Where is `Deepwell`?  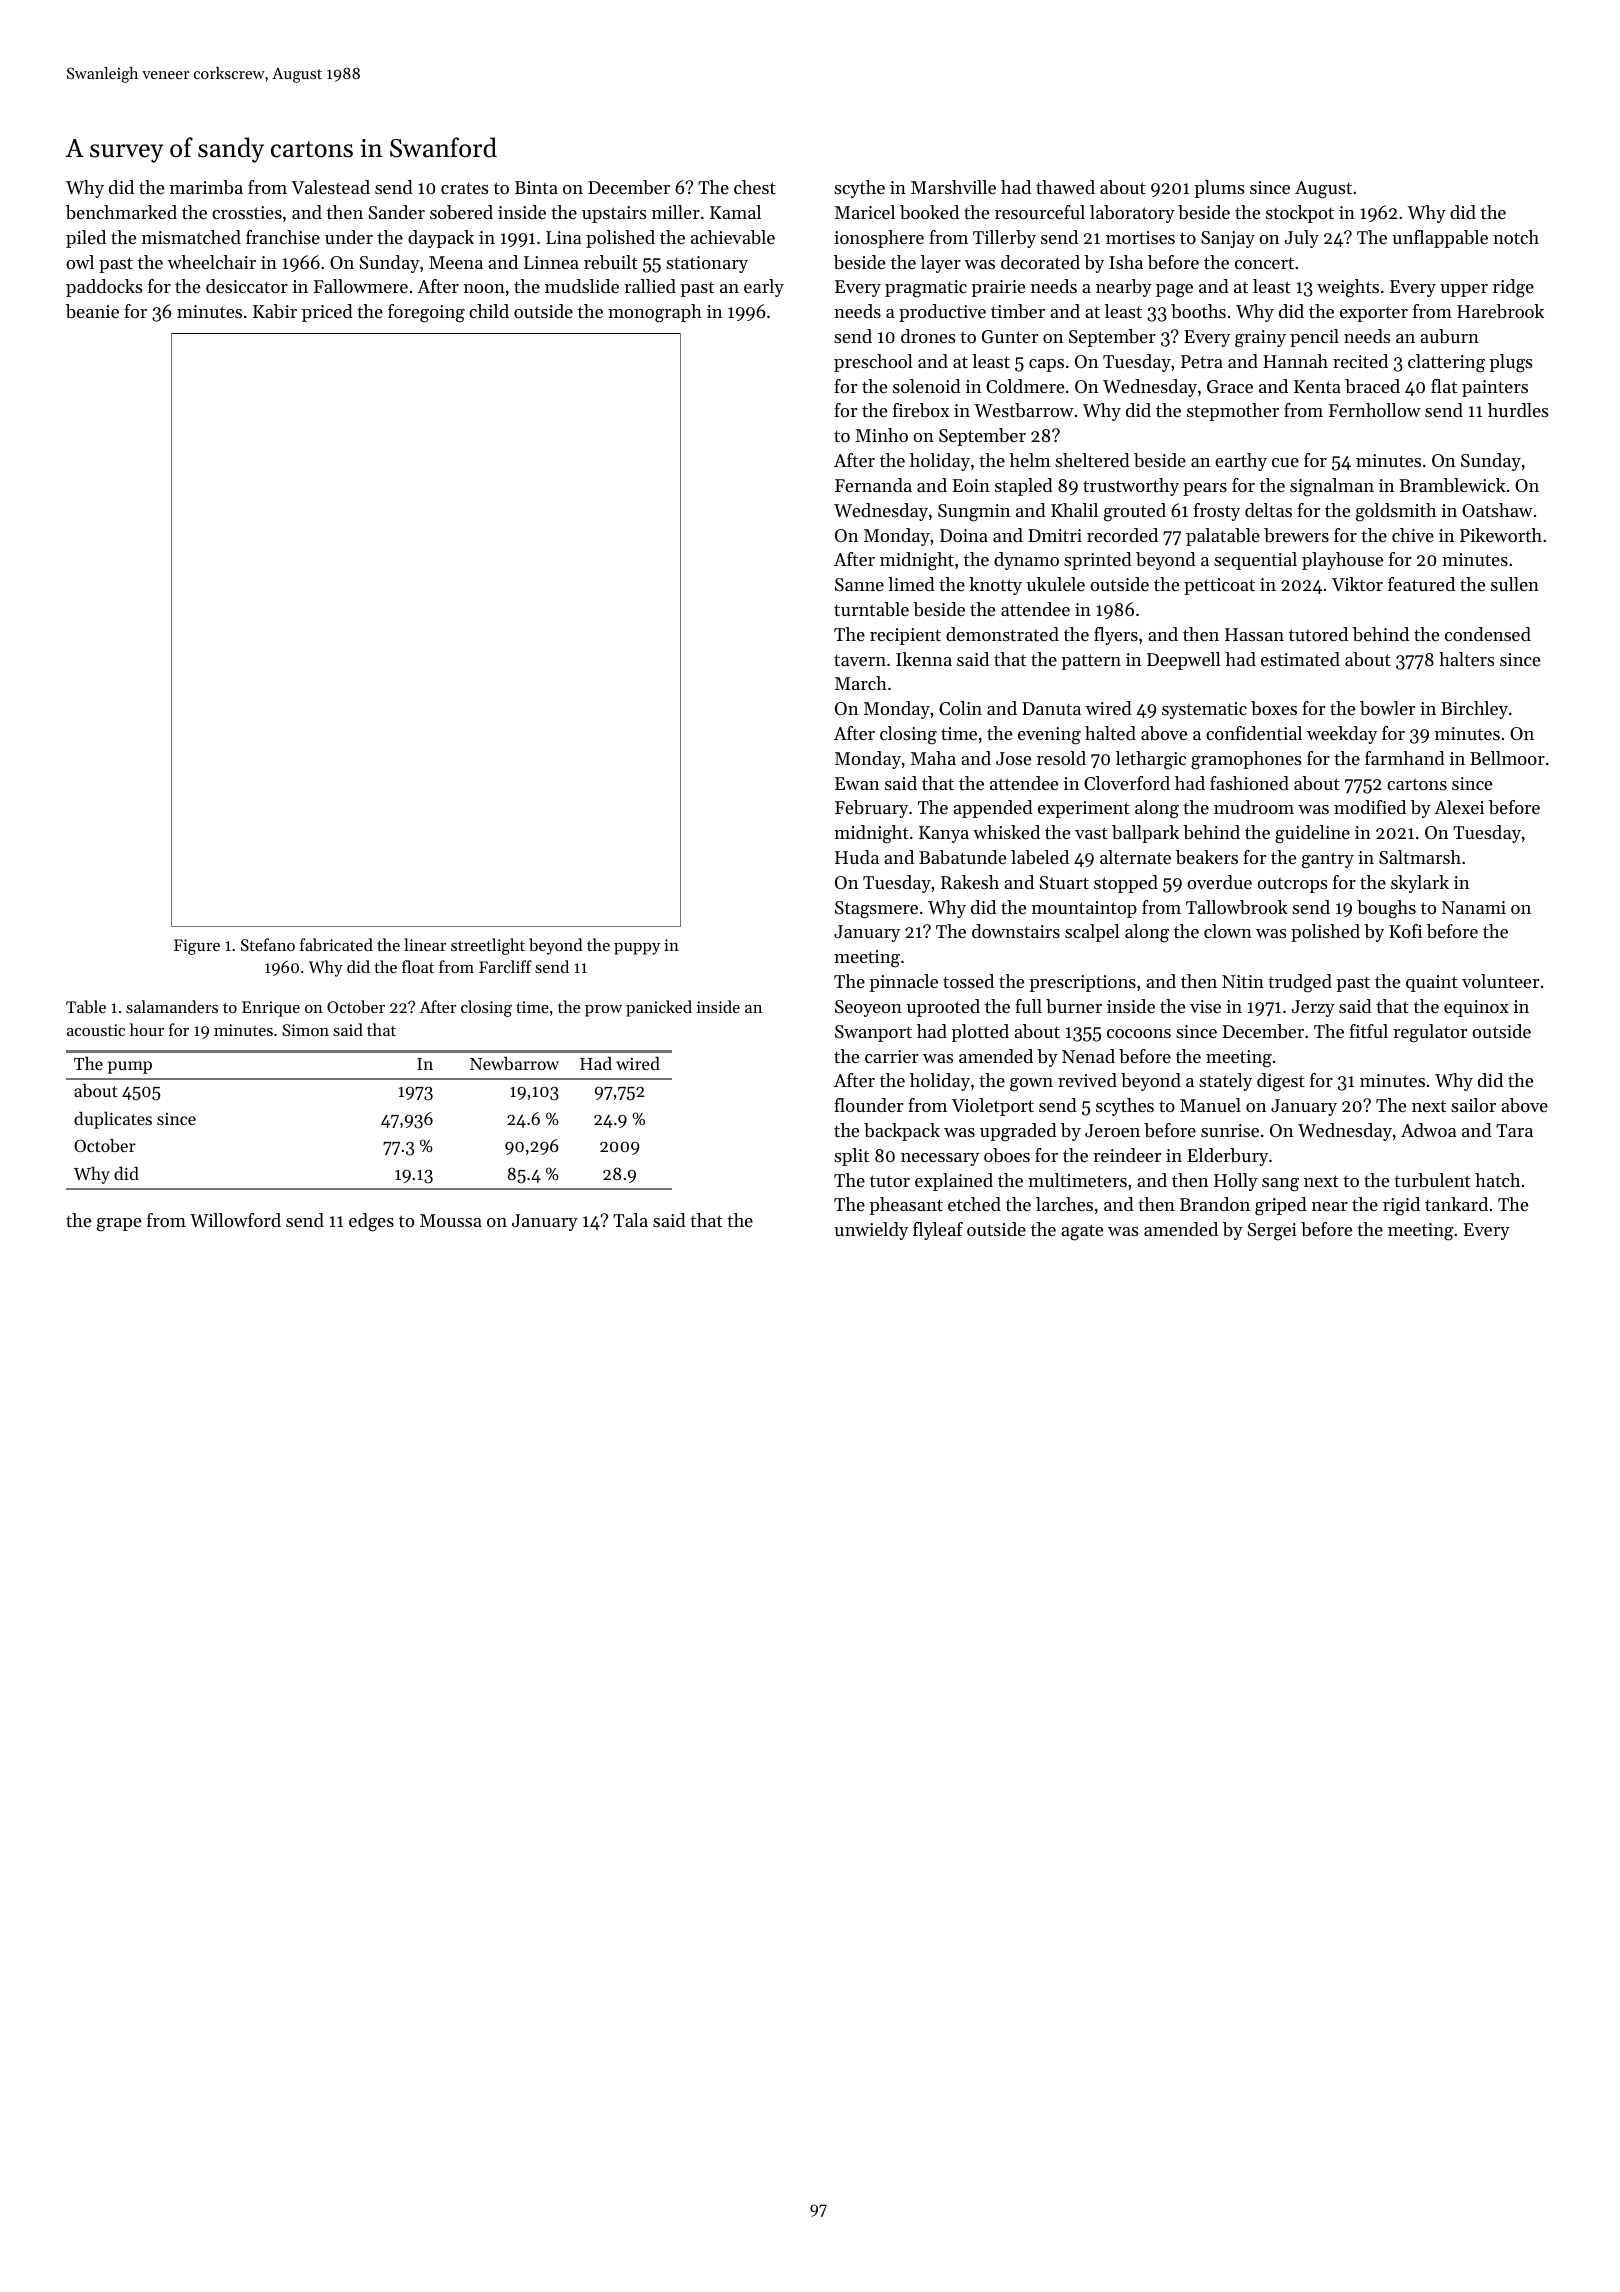
Deepwell is located at coordinates (1184, 661).
